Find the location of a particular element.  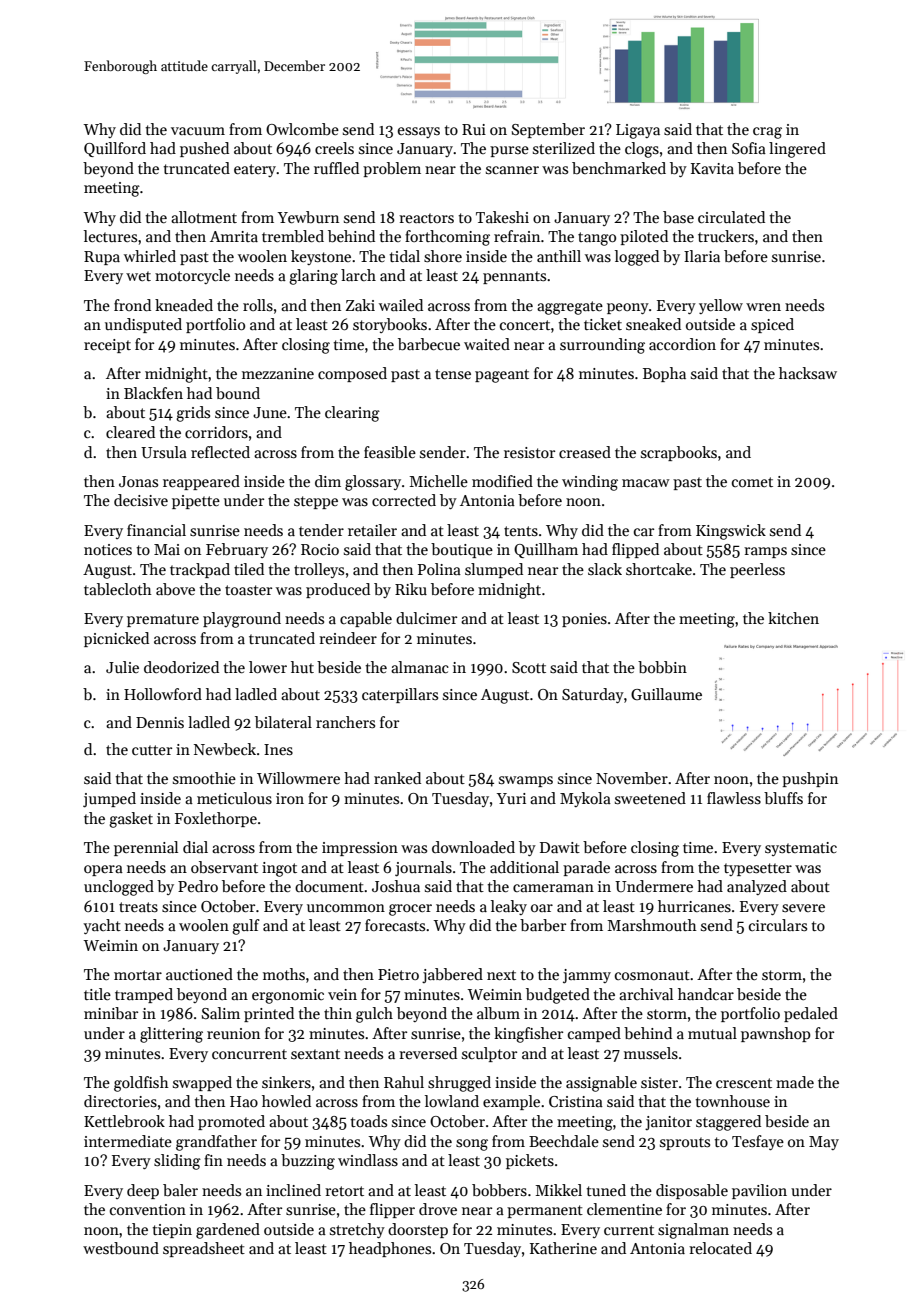

yellow is located at coordinates (721, 306).
